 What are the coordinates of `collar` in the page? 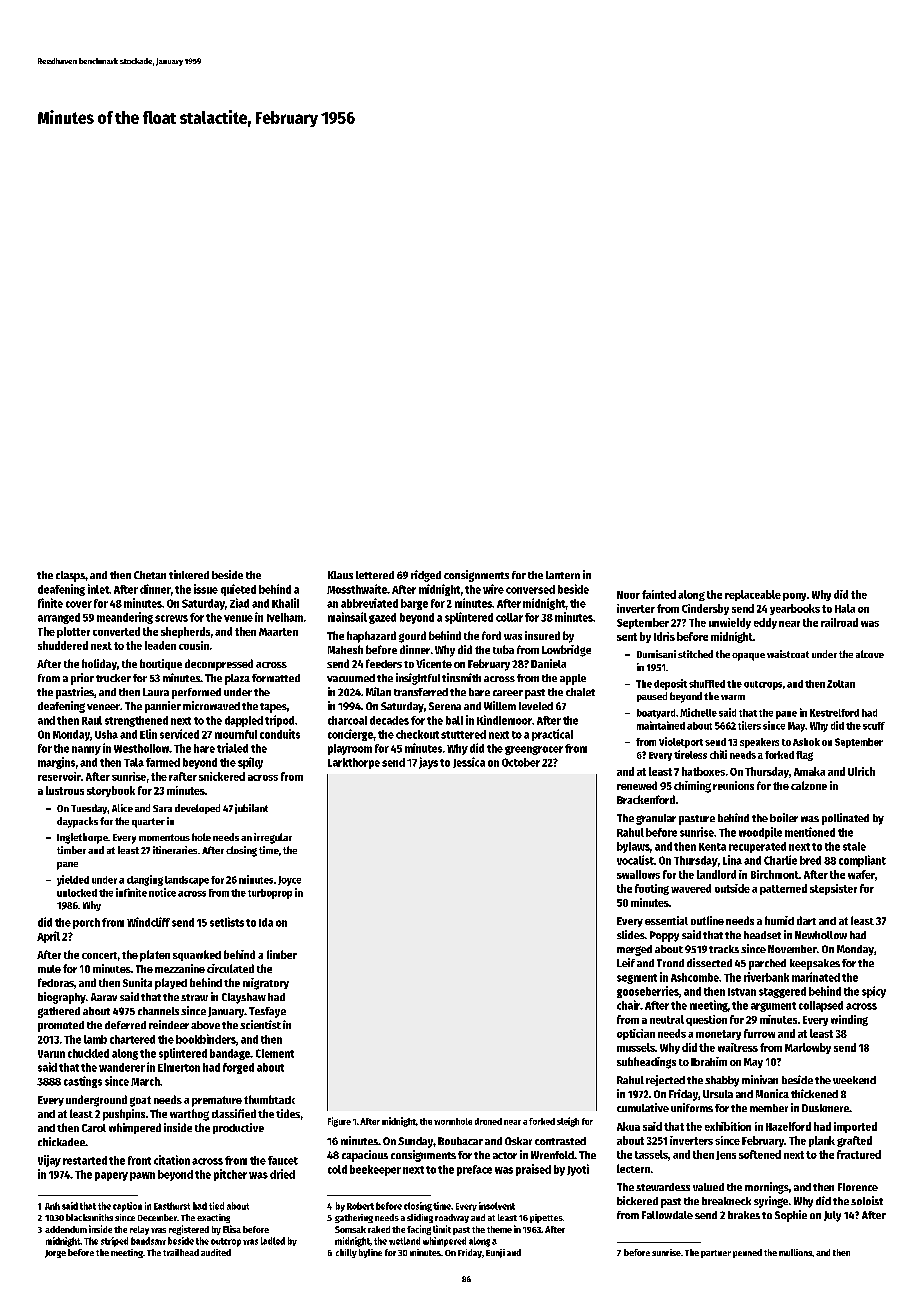 It's located at (509, 617).
